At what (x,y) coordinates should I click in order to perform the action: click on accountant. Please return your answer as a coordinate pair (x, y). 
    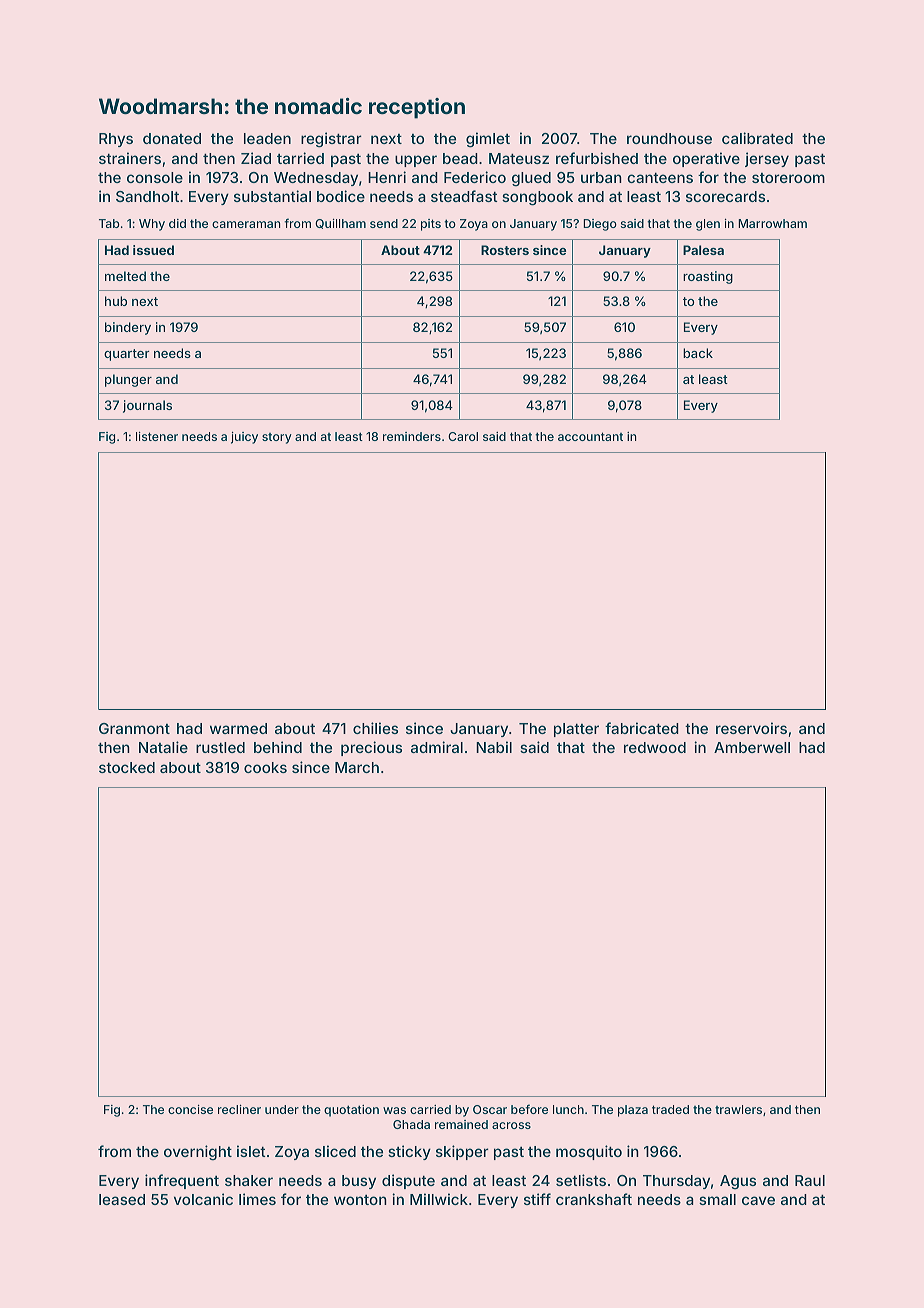
    Looking at the image, I should click on (590, 436).
